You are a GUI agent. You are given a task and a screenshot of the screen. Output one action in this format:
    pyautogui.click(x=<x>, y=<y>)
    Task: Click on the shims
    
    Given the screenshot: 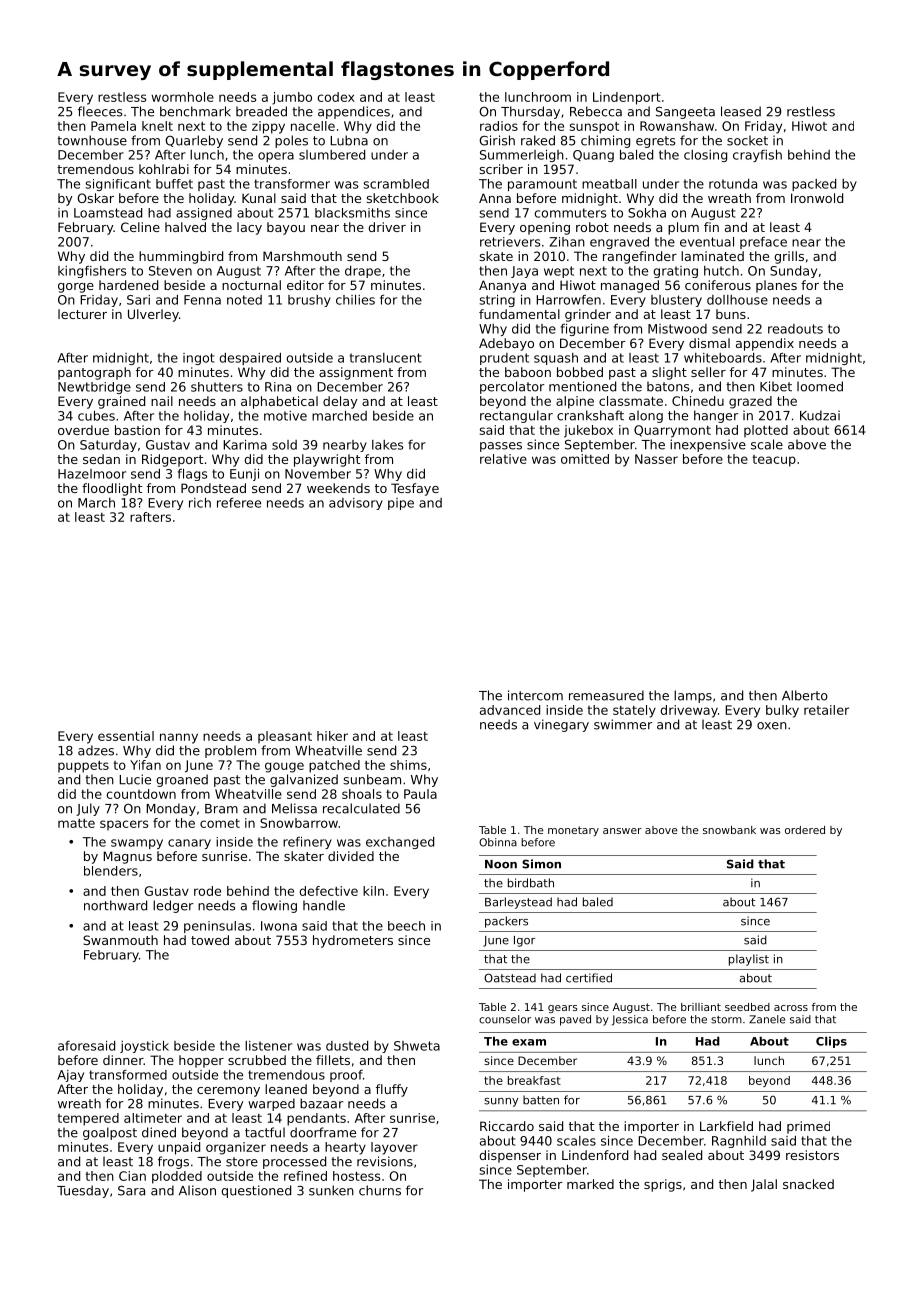 What is the action you would take?
    pyautogui.click(x=408, y=765)
